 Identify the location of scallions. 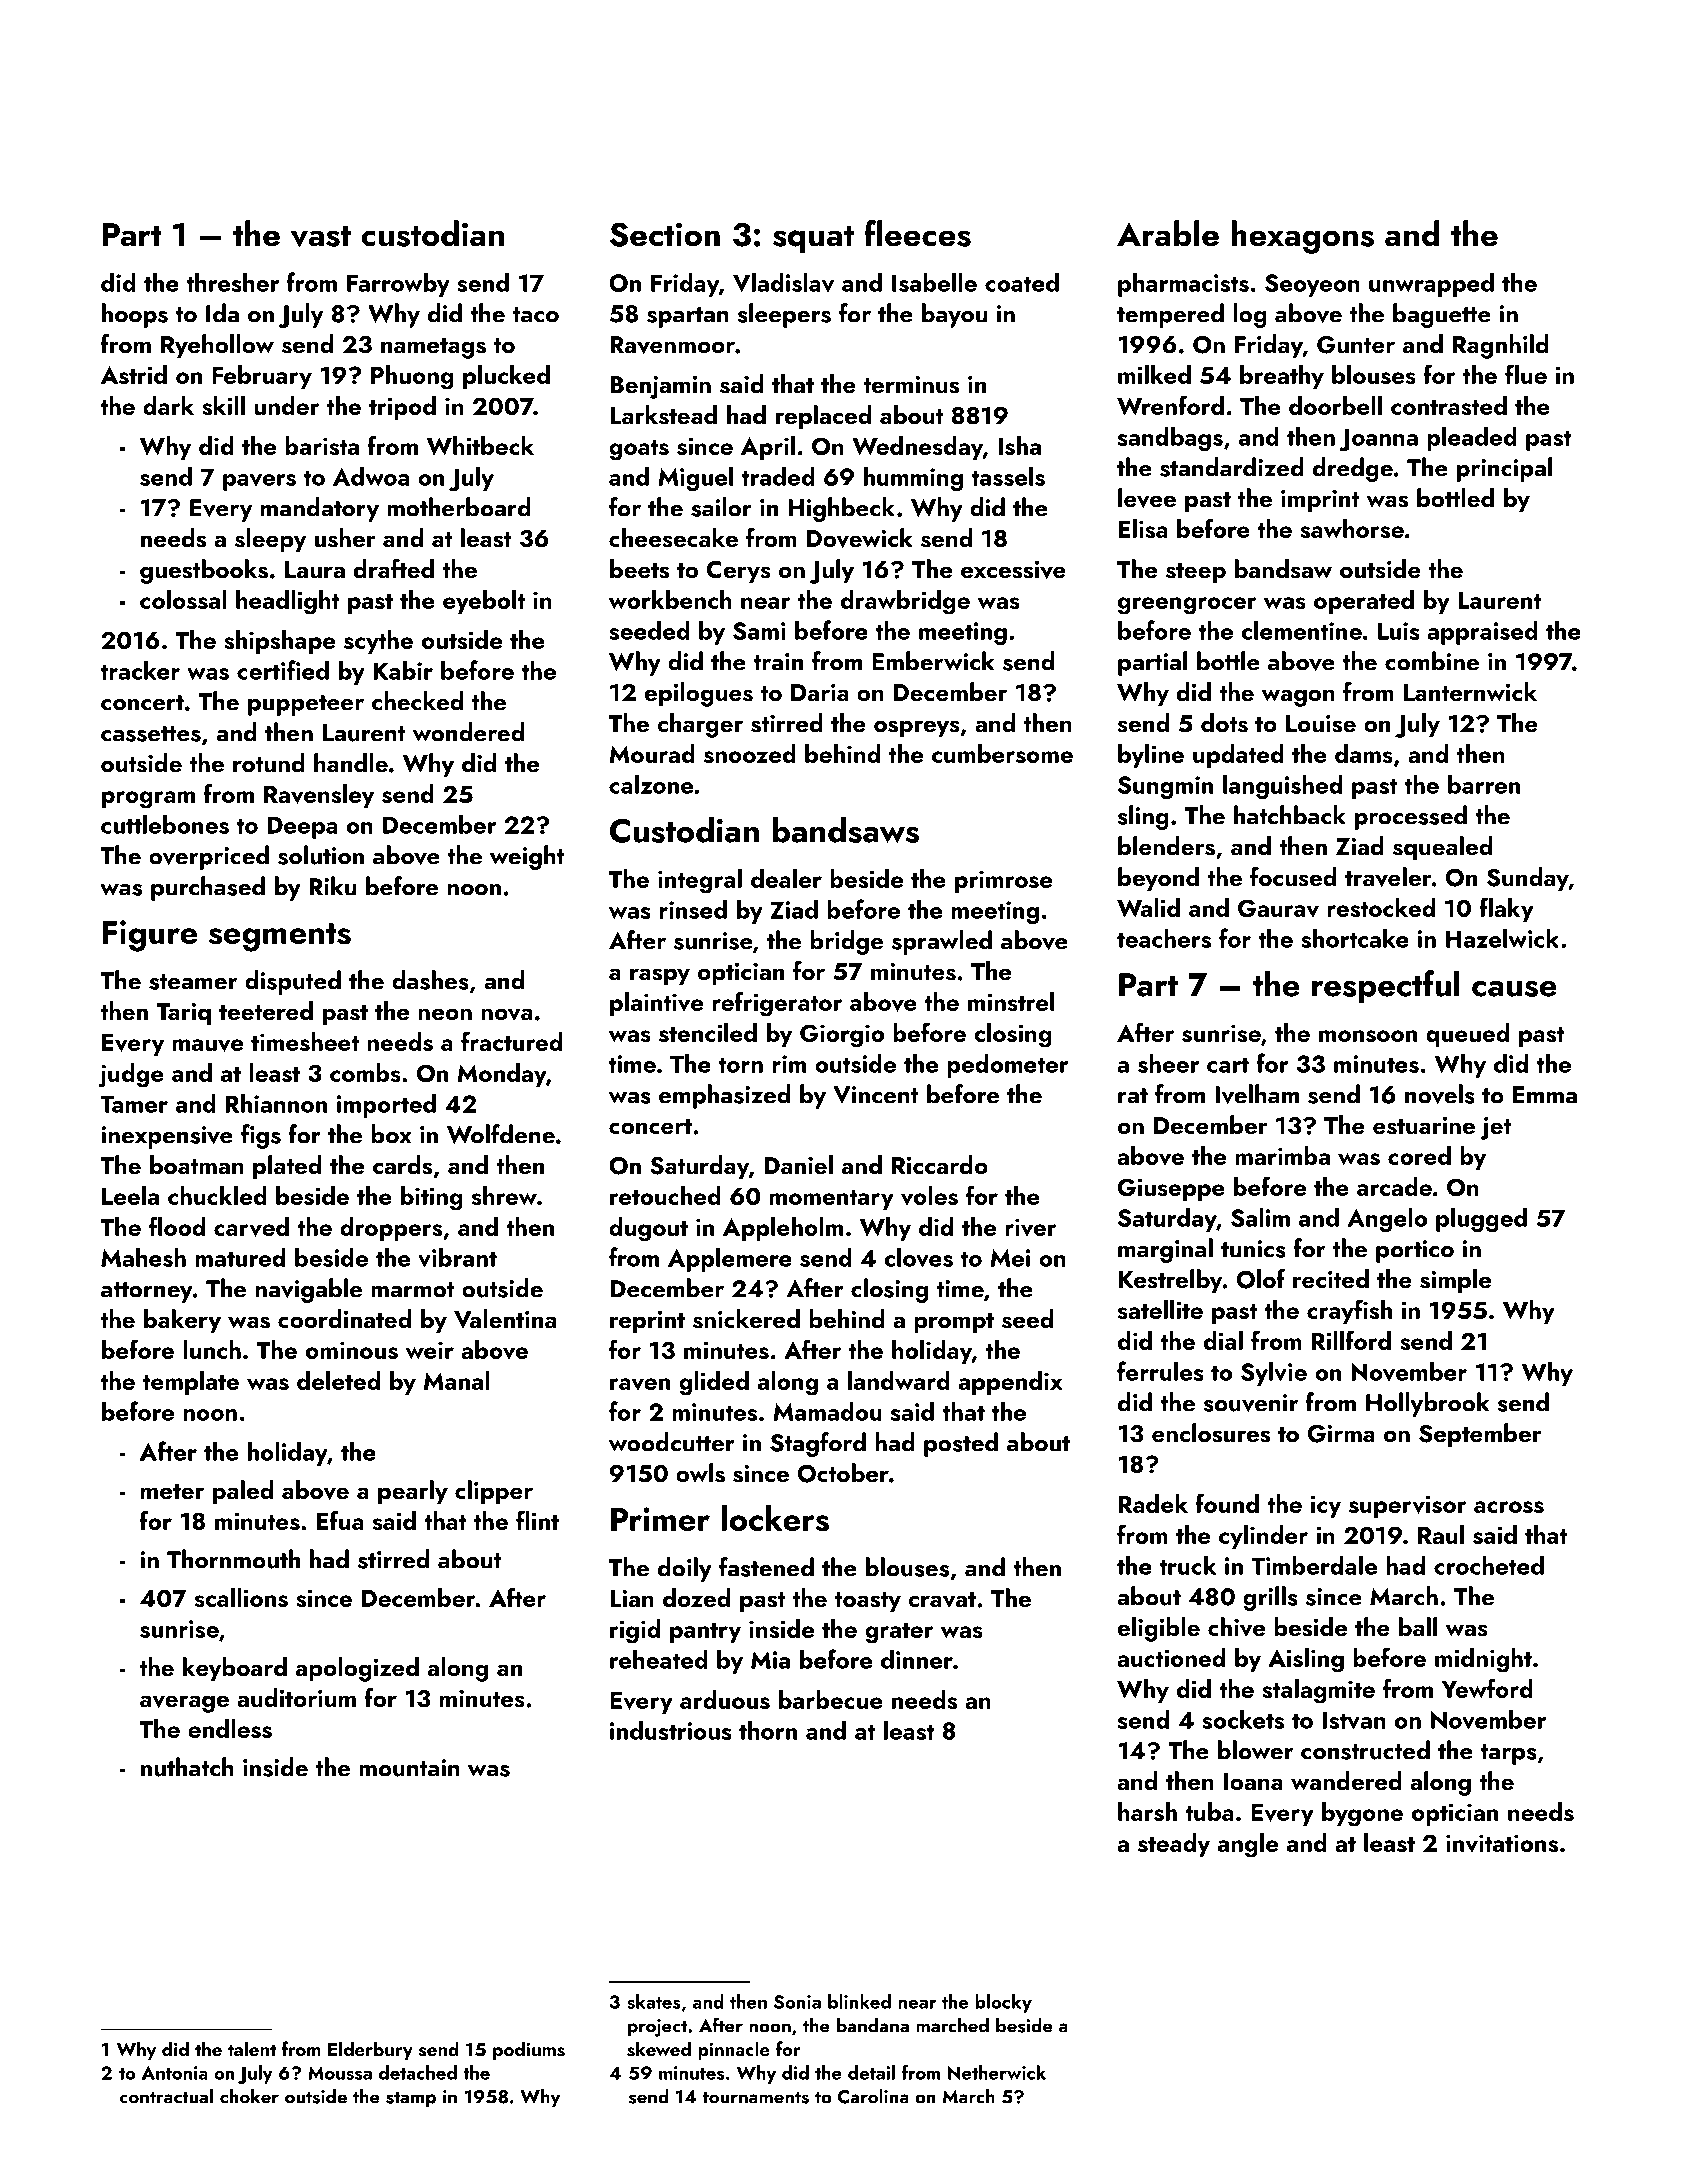
(241, 1597).
